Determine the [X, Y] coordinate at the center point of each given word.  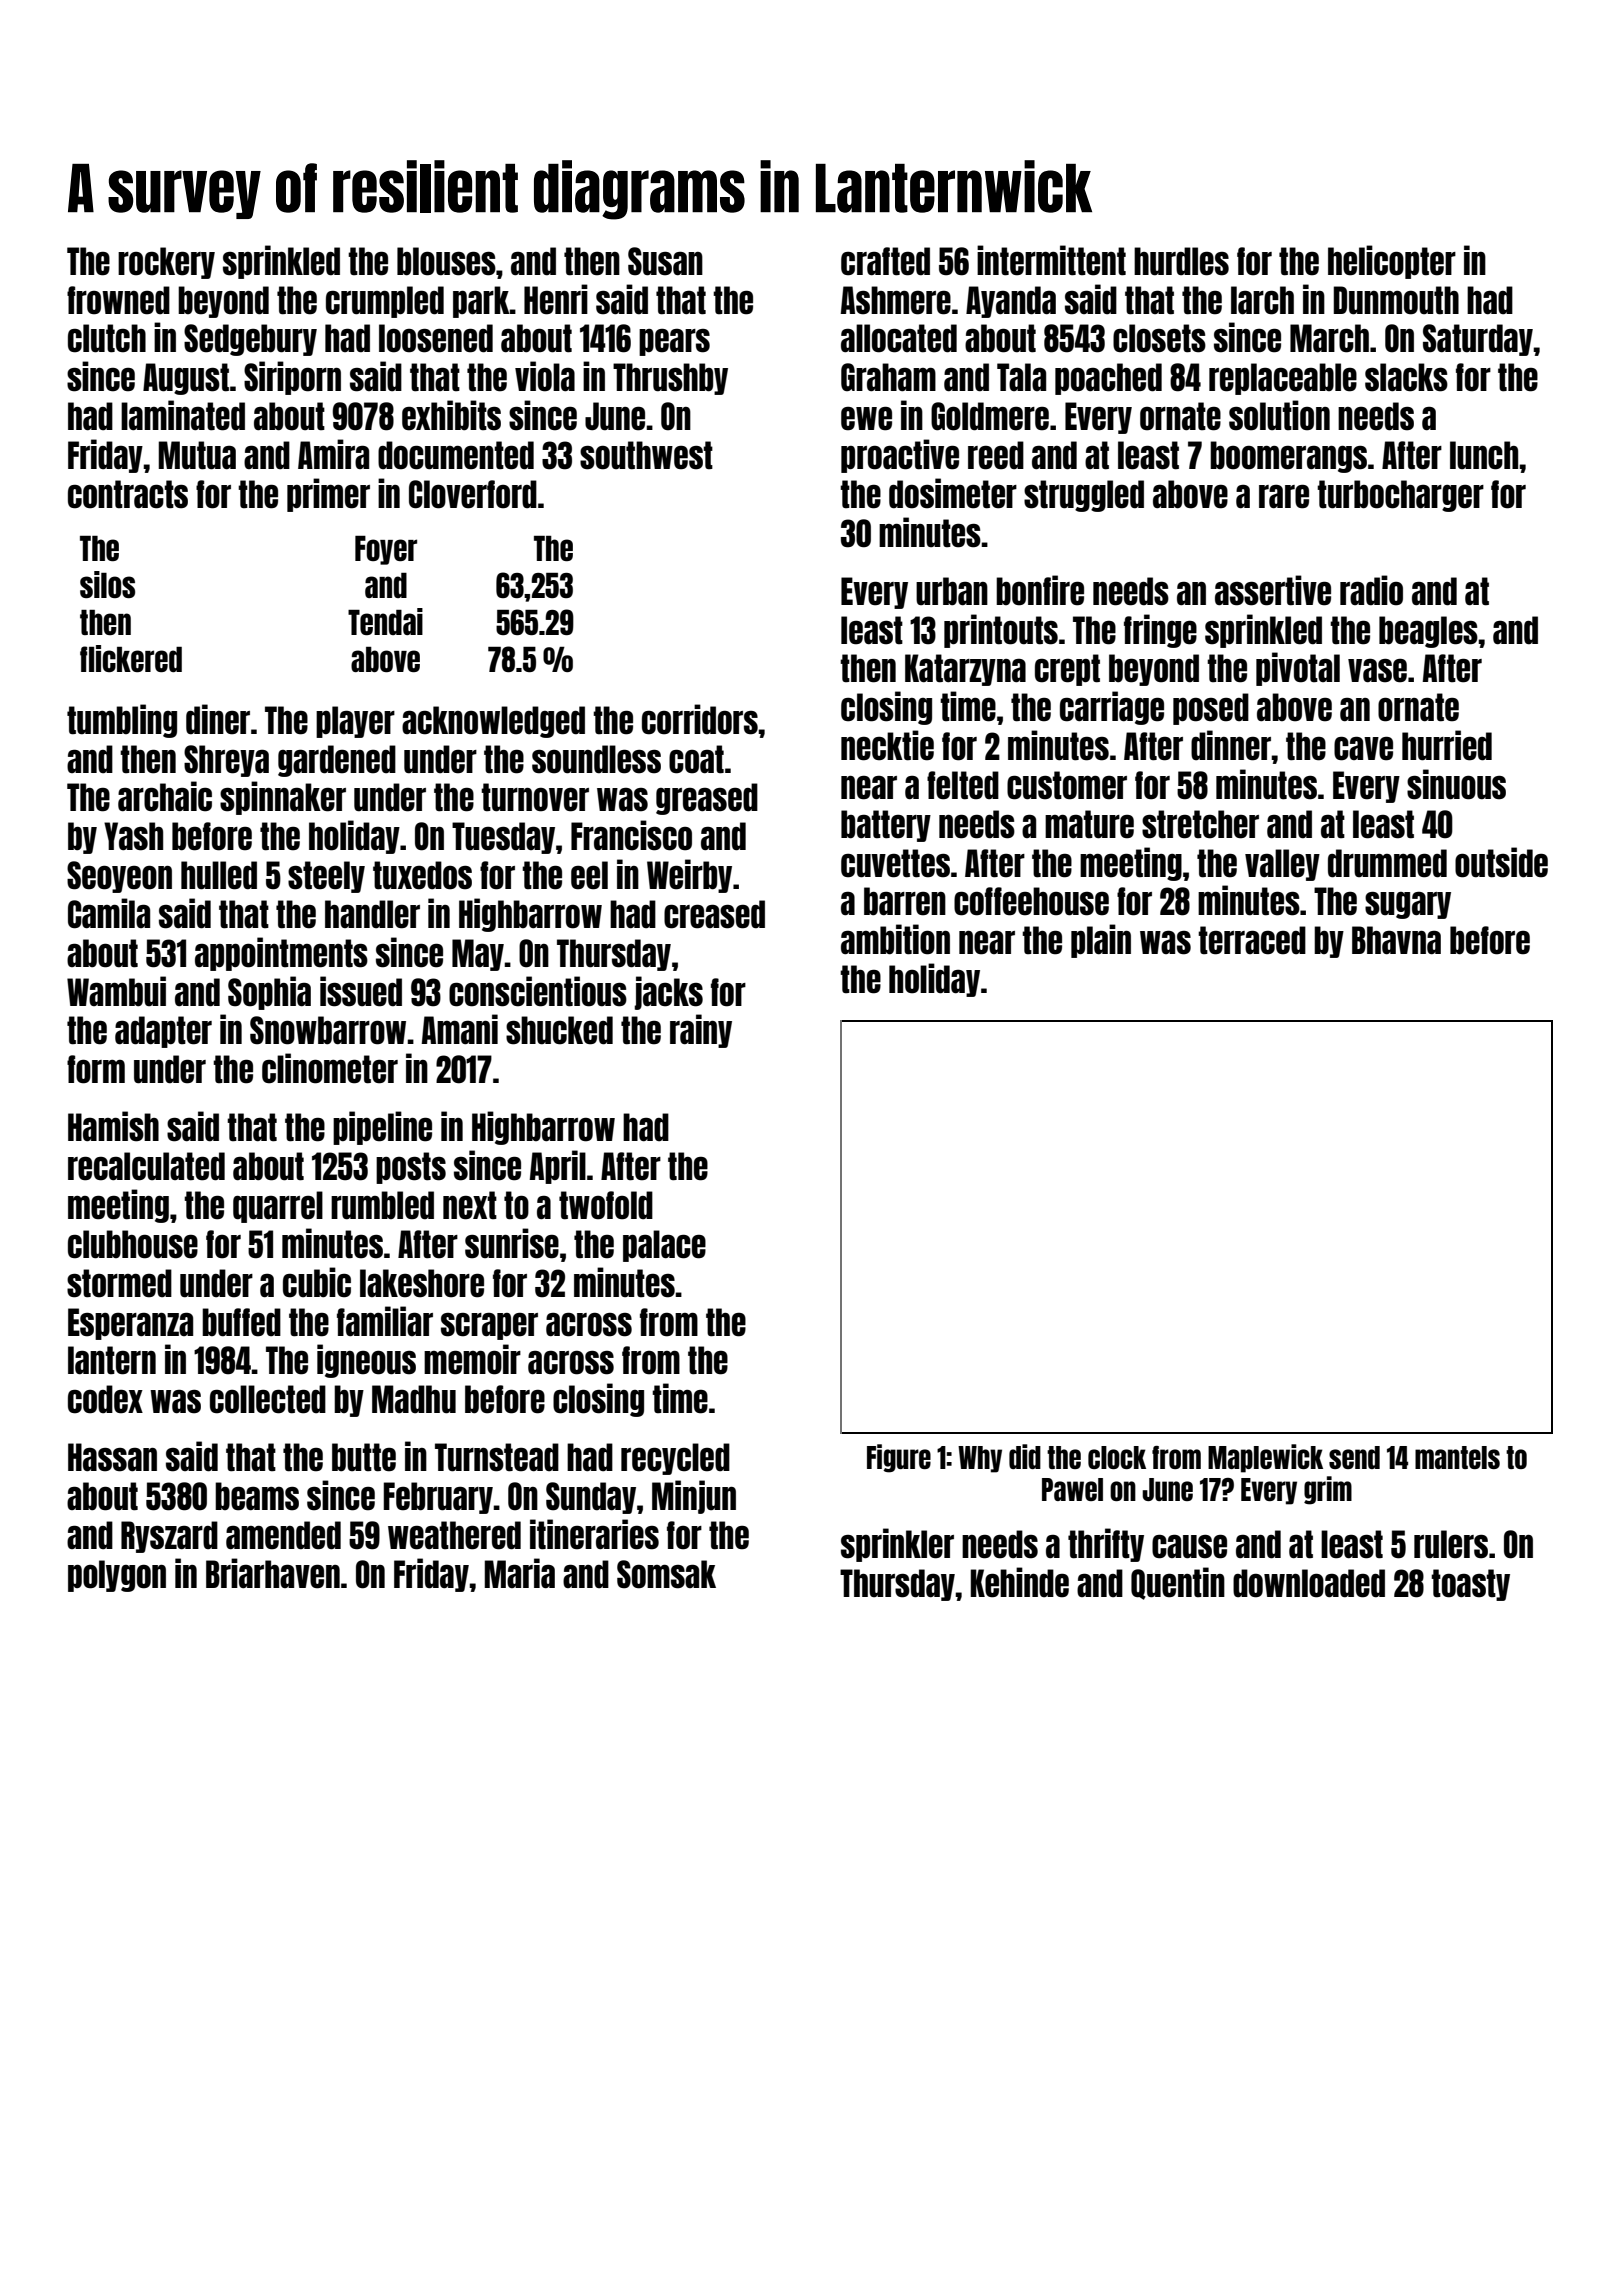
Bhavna [1396, 940]
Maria [520, 1573]
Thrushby [670, 379]
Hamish [113, 1126]
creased [714, 914]
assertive [1273, 590]
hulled [219, 875]
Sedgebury [250, 340]
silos [107, 584]
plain [1101, 941]
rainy [701, 1031]
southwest [646, 455]
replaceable [1283, 379]
